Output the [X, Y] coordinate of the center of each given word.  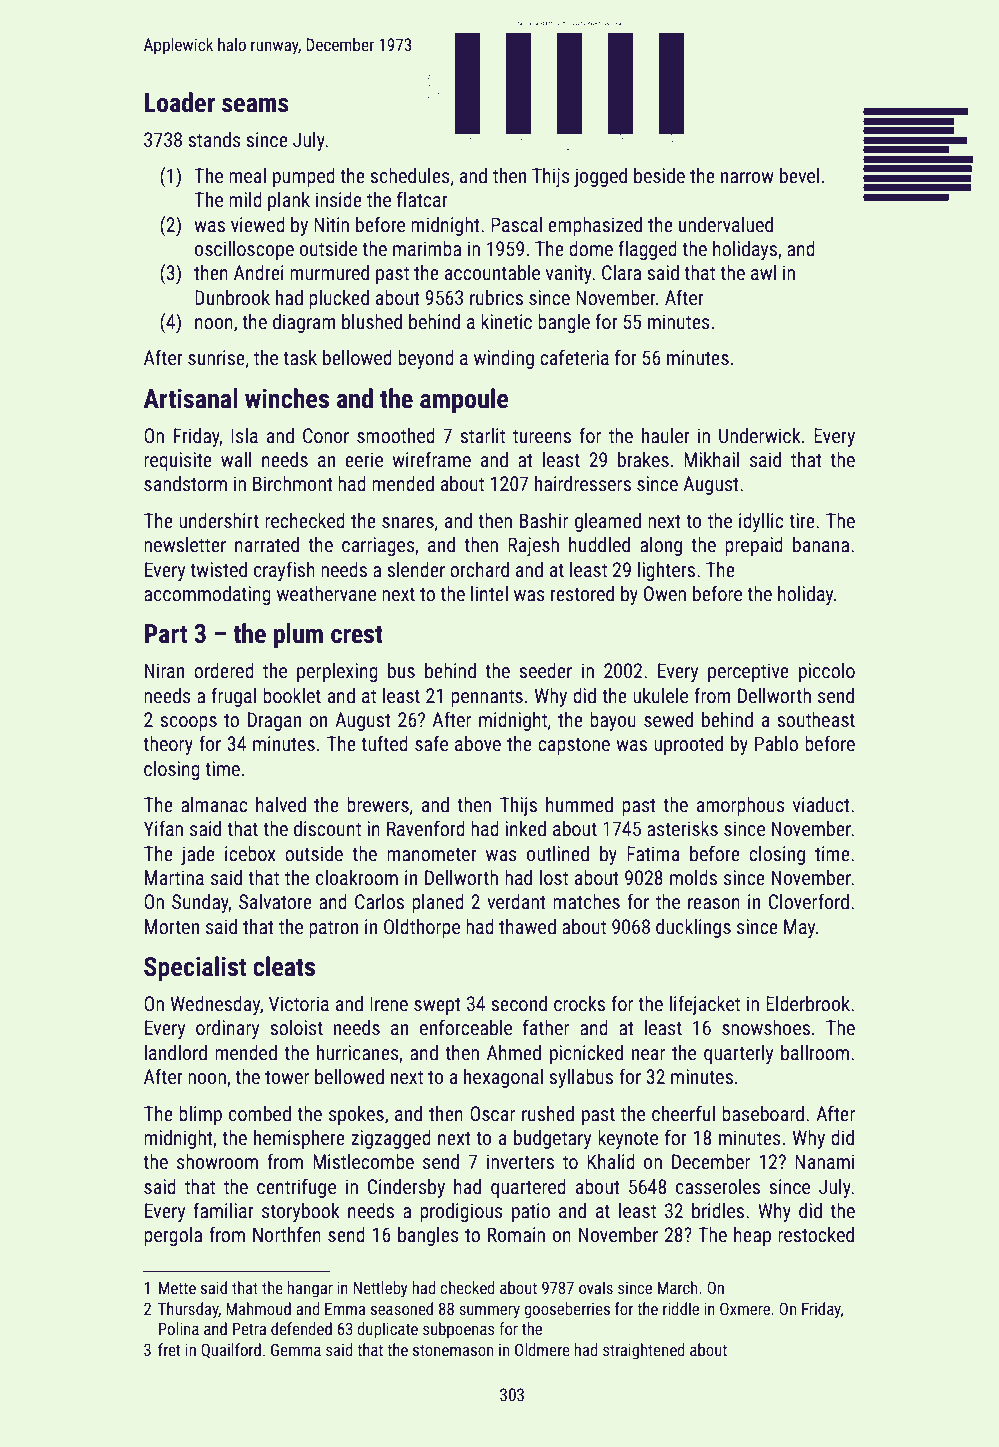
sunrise [216, 357]
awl [763, 272]
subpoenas [459, 1330]
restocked [816, 1234]
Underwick [760, 435]
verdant [516, 901]
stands [214, 139]
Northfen [287, 1234]
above [478, 743]
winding [504, 359]
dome [591, 248]
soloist [296, 1027]
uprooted [688, 745]
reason [714, 903]
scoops [188, 723]
